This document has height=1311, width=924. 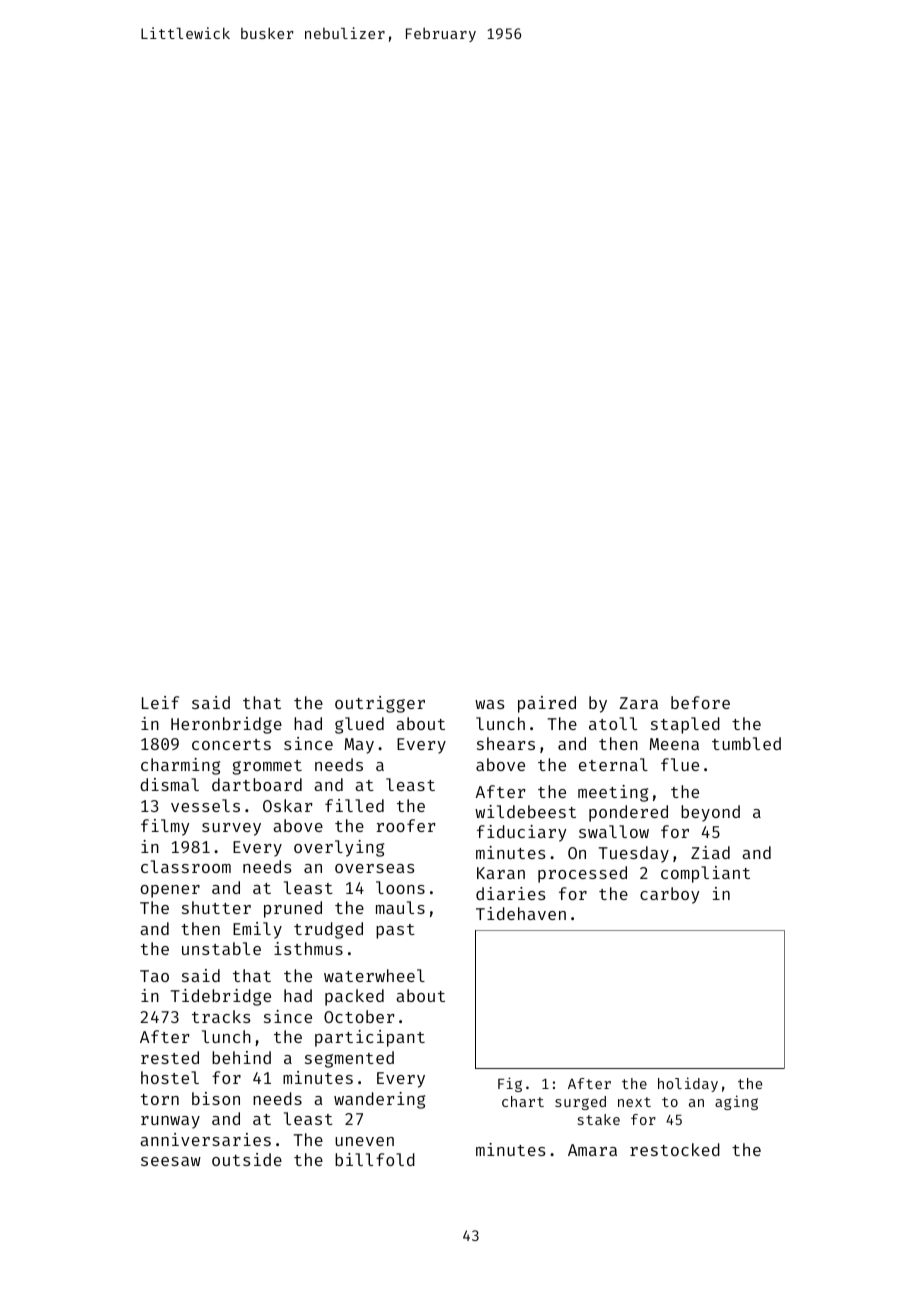 What do you see at coordinates (186, 866) in the document?
I see `classroom` at bounding box center [186, 866].
